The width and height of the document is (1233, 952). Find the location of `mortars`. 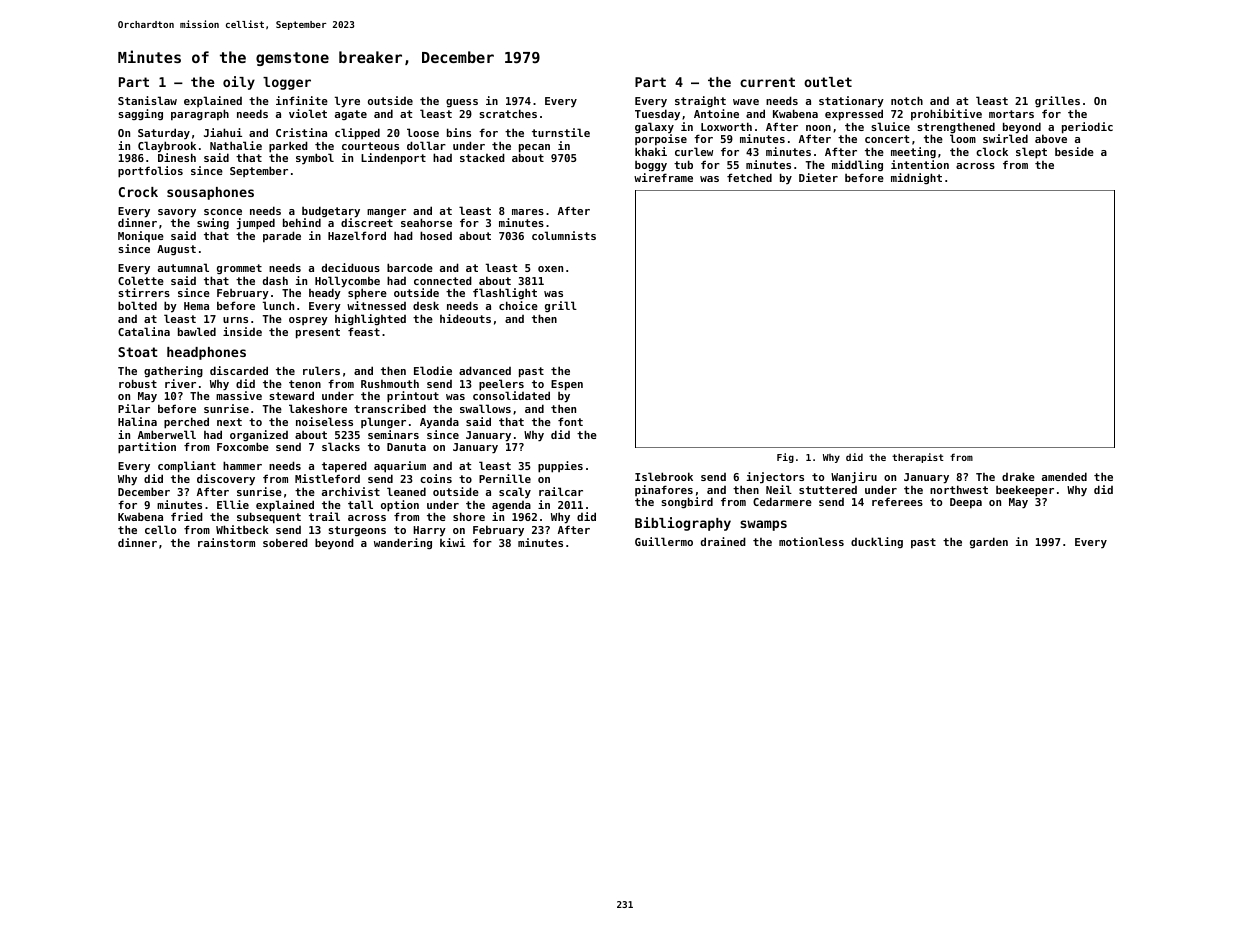

mortars is located at coordinates (1011, 114).
